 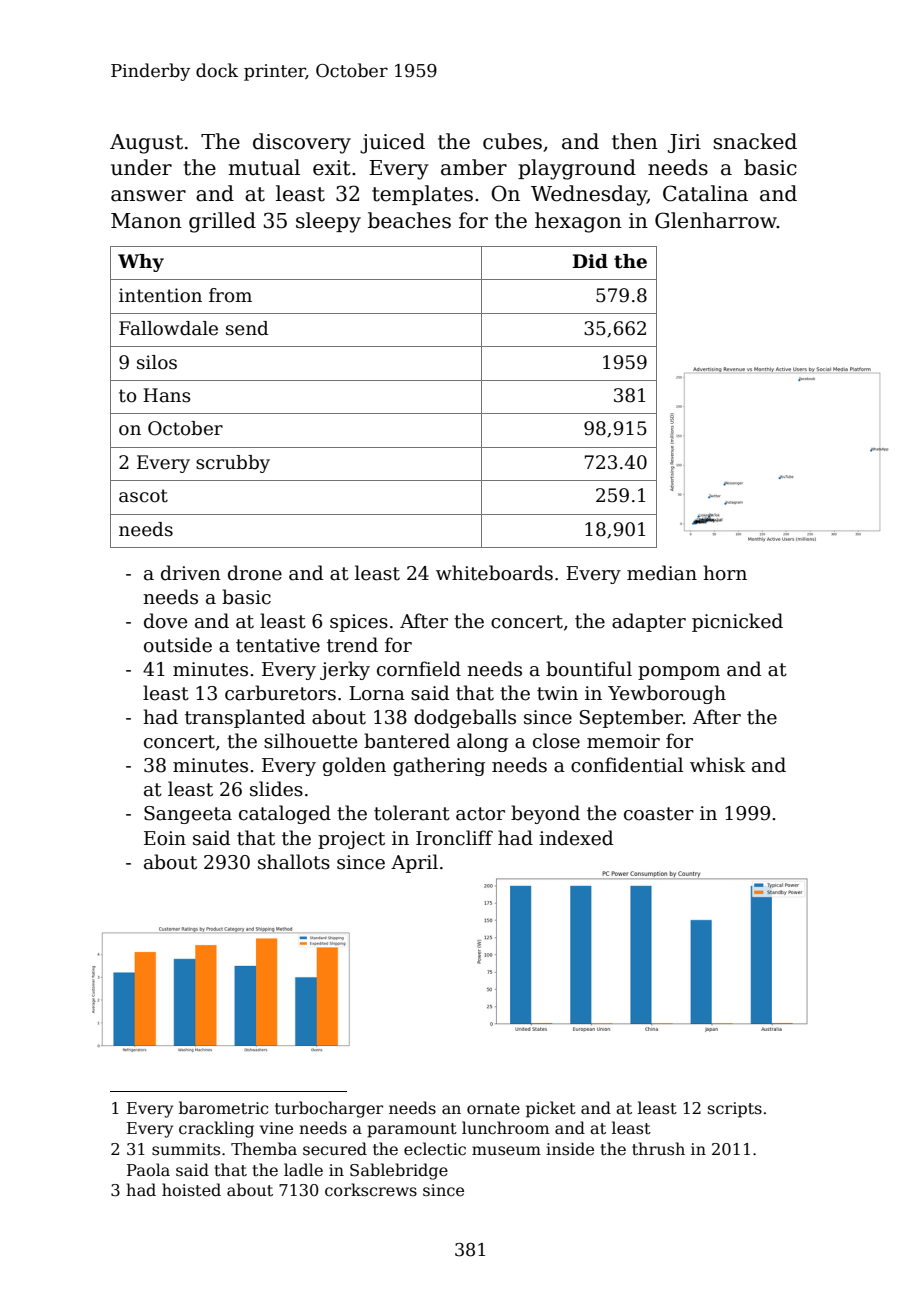 What do you see at coordinates (735, 1110) in the document?
I see `scripts` at bounding box center [735, 1110].
